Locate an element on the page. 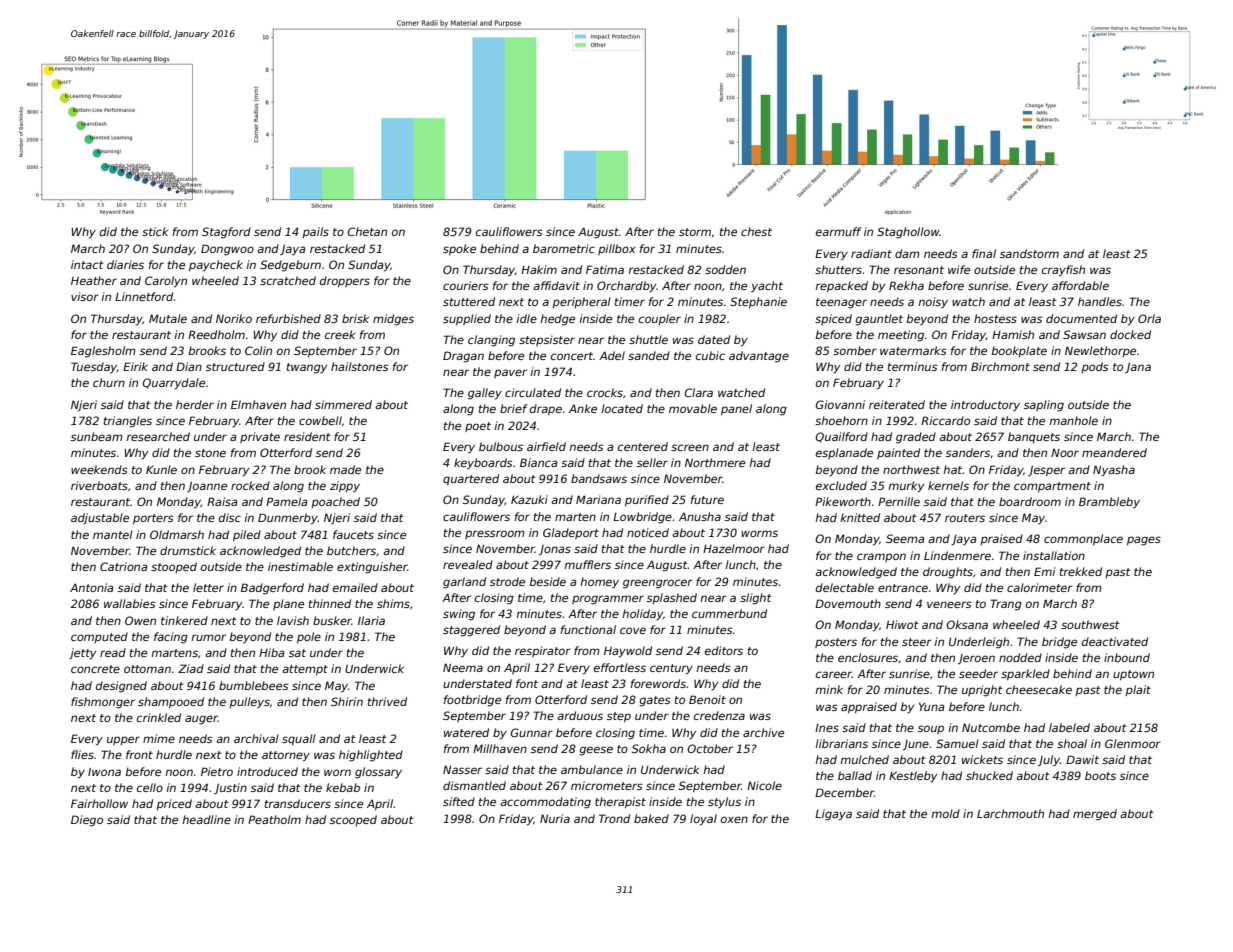 The height and width of the image is (952, 1233). revealed is located at coordinates (468, 564).
